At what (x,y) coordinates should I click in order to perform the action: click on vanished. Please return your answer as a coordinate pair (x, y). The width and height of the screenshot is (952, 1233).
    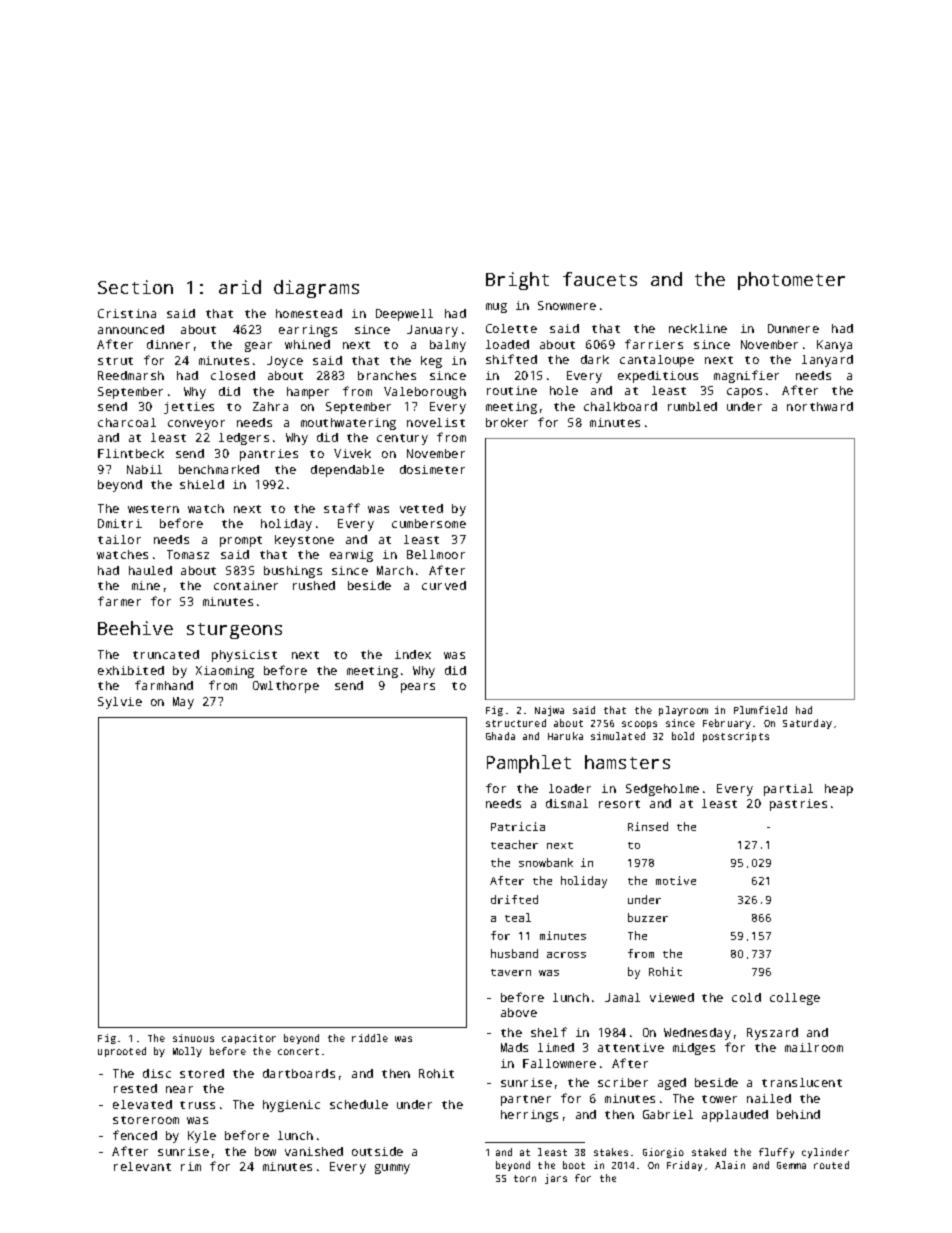
    Looking at the image, I should click on (314, 1151).
